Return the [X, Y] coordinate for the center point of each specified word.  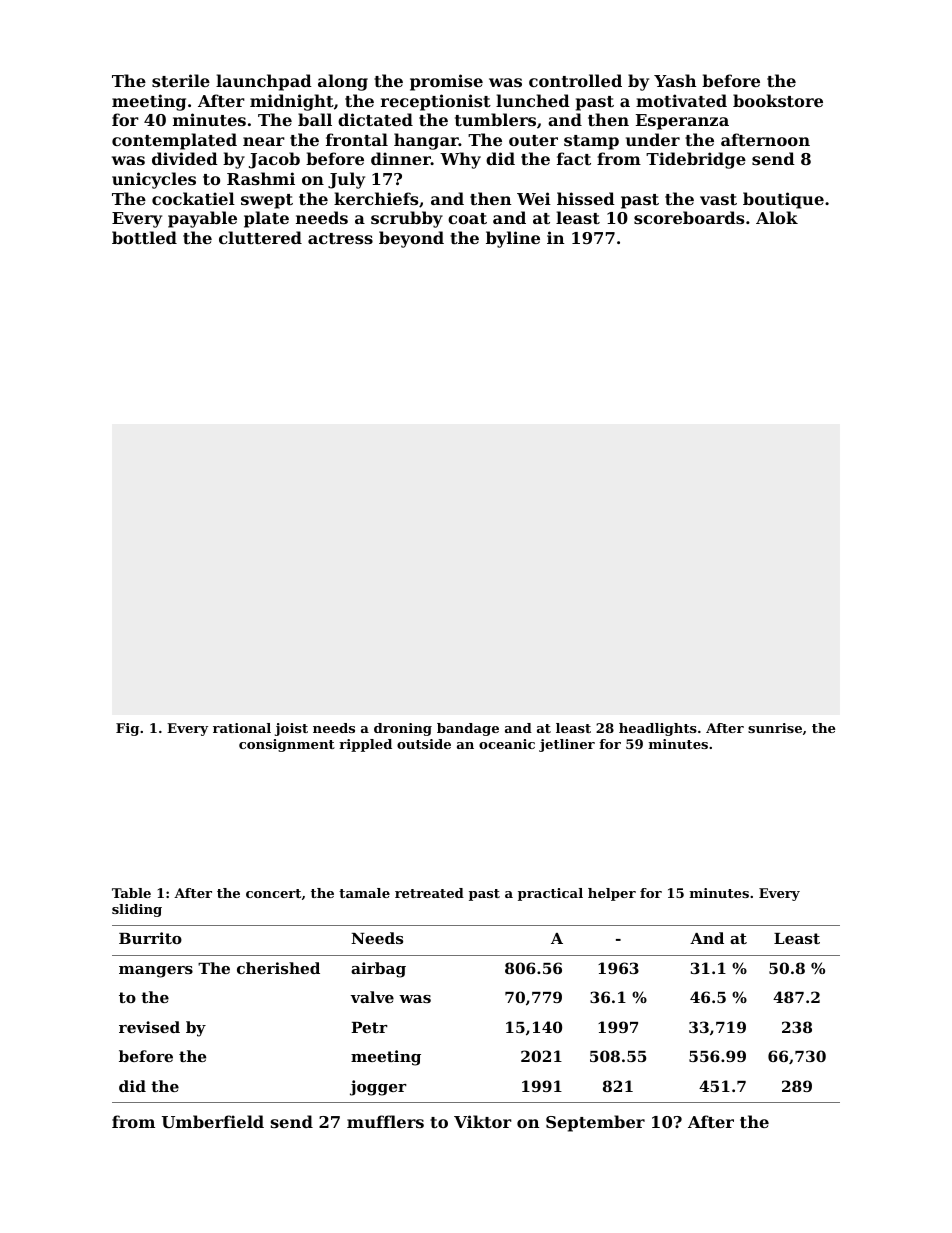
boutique [783, 200]
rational [242, 728]
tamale [364, 893]
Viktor [483, 1121]
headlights [658, 729]
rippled [365, 745]
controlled [575, 80]
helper [612, 894]
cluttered [260, 237]
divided [185, 158]
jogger [378, 1088]
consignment [287, 745]
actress [340, 238]
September [595, 1123]
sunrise [775, 728]
